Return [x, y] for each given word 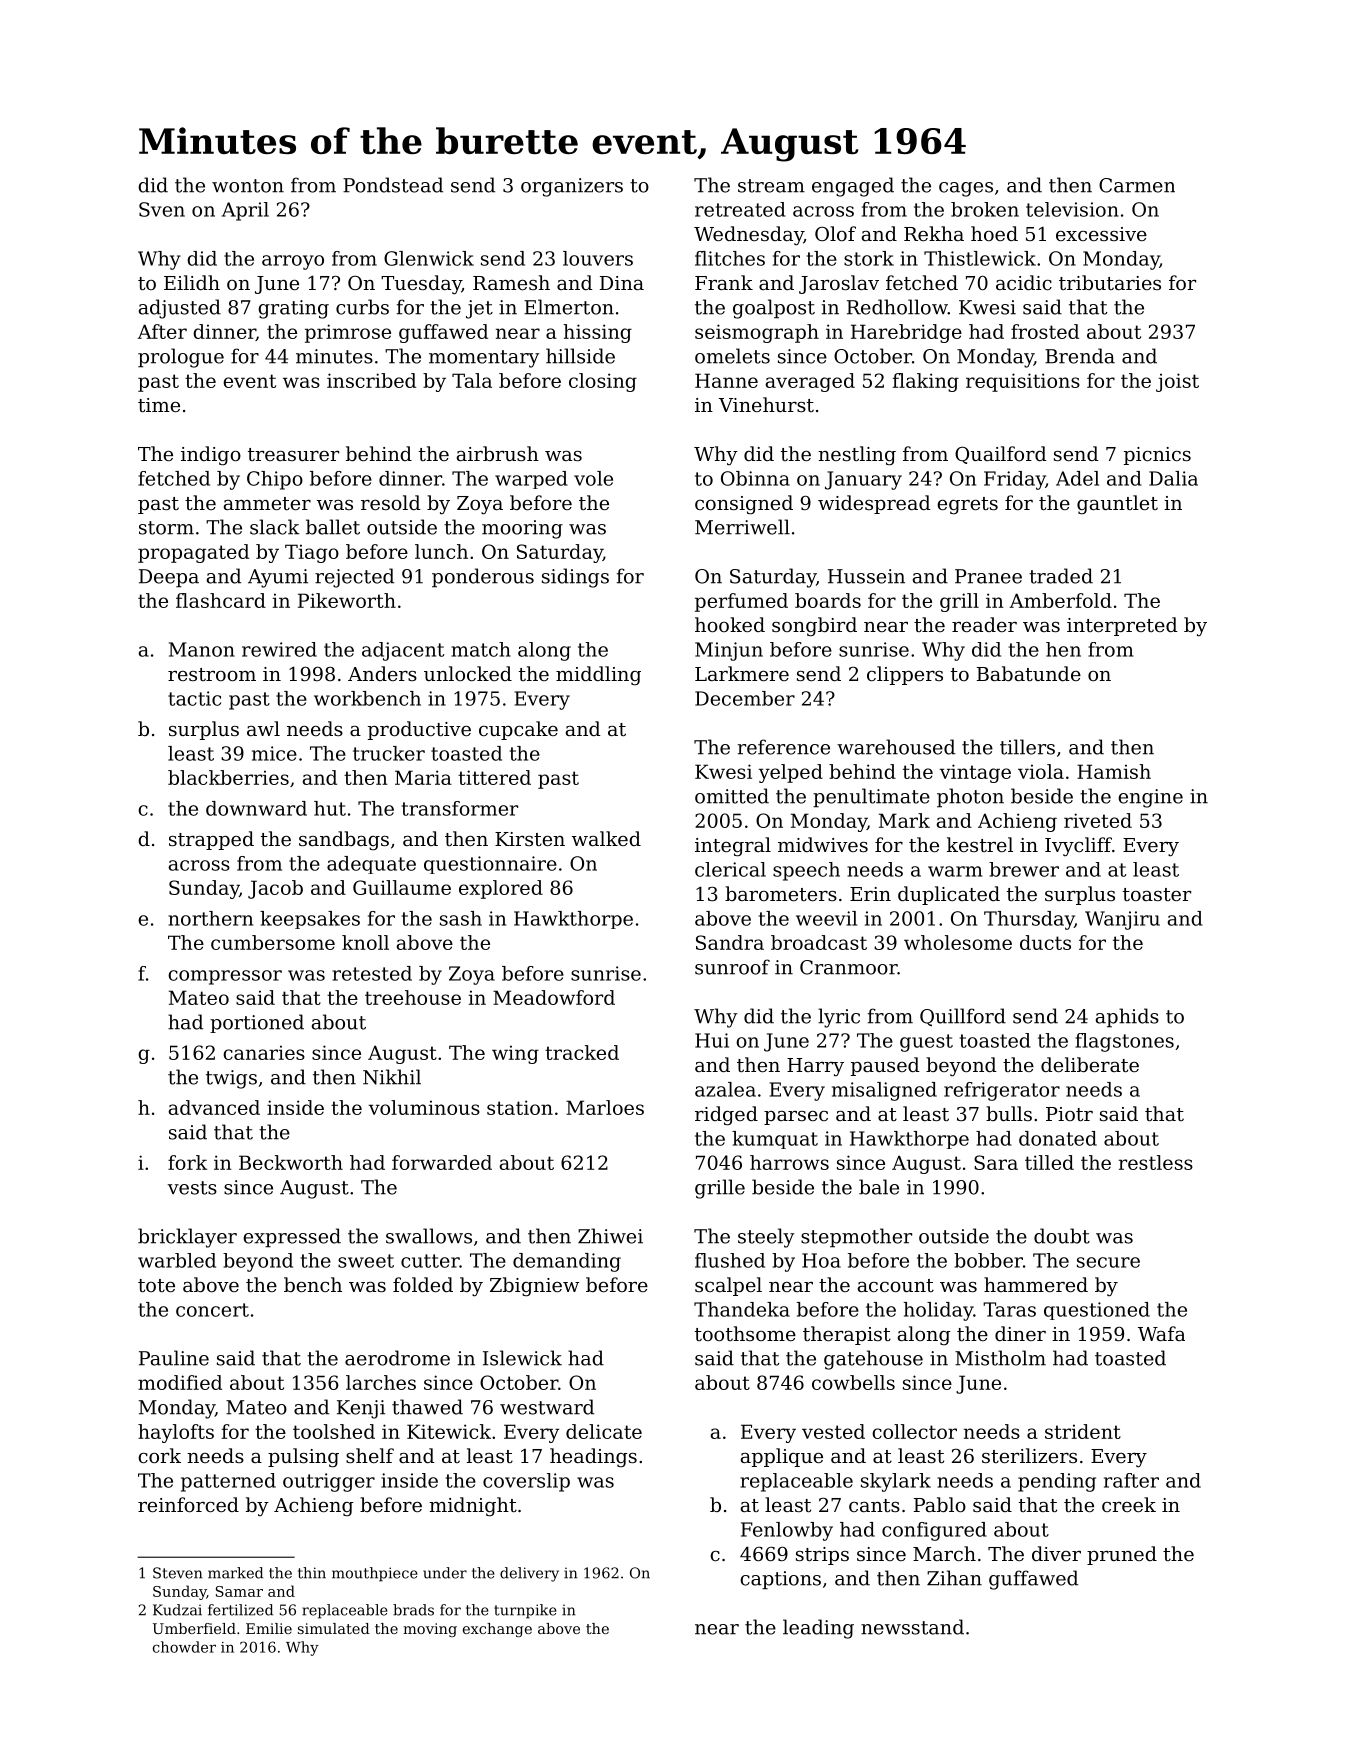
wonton [248, 186]
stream [771, 186]
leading [818, 1629]
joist [1177, 382]
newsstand [912, 1627]
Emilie [269, 1628]
